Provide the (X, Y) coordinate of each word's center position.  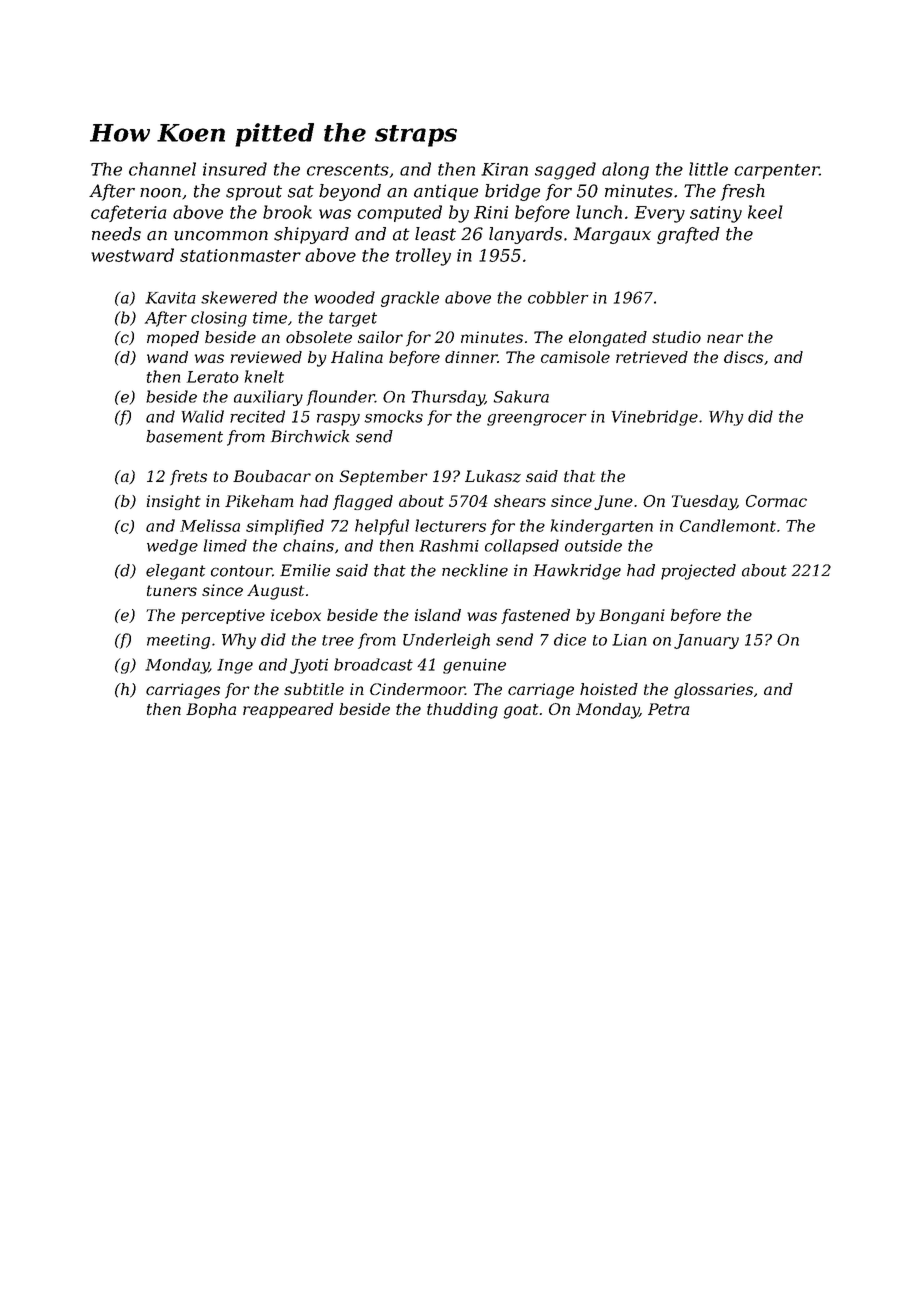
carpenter (776, 171)
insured (235, 169)
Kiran (504, 169)
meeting (178, 641)
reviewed (266, 357)
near (725, 338)
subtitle (314, 689)
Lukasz (493, 476)
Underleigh (446, 641)
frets (188, 478)
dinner (471, 357)
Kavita (170, 298)
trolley (423, 257)
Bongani (632, 616)
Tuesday (704, 502)
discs (744, 357)
